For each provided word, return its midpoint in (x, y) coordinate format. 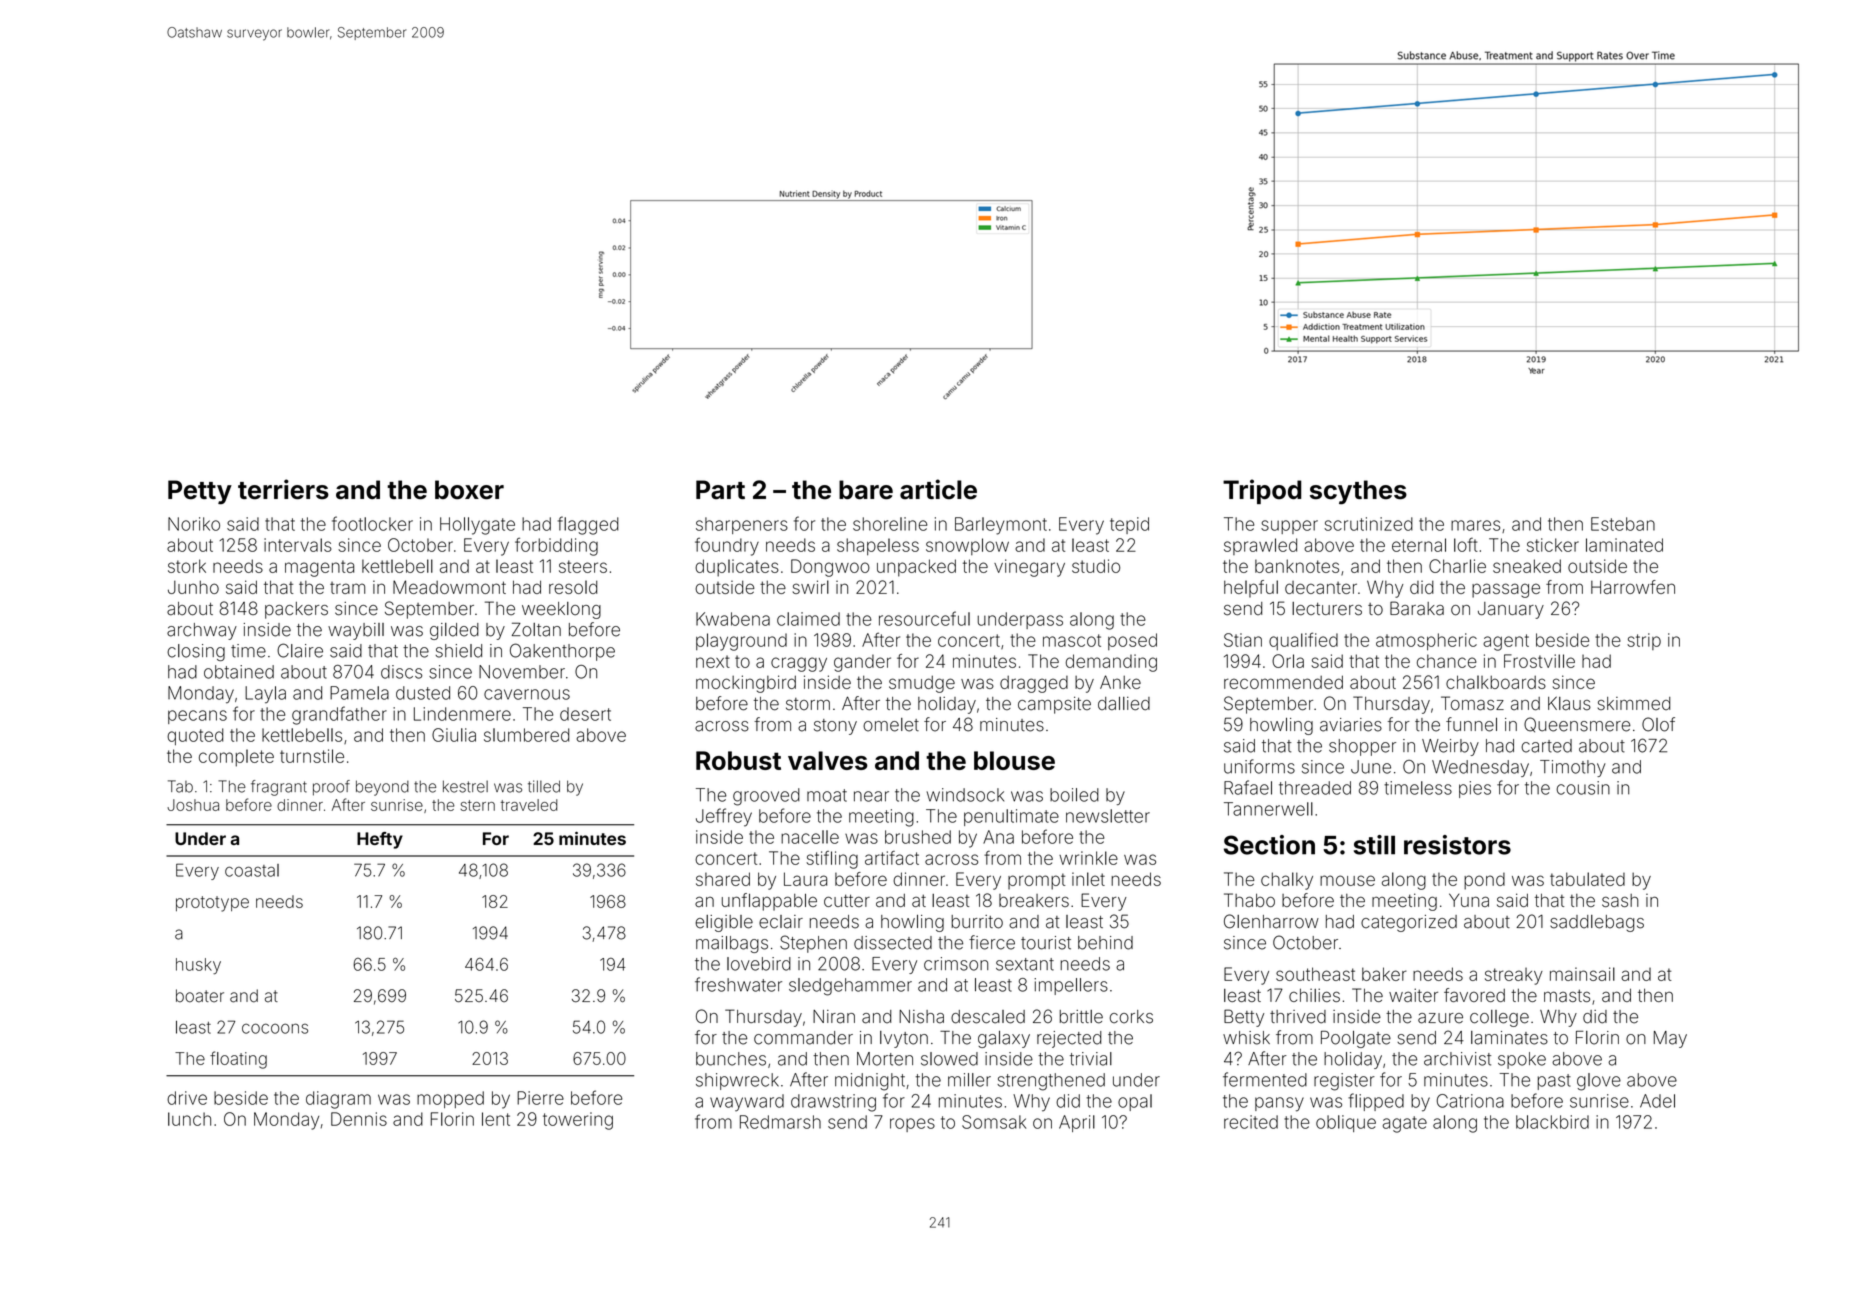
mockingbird (746, 684)
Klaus (1569, 703)
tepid (1129, 525)
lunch (189, 1119)
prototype (212, 904)
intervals (298, 545)
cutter (847, 900)
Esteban (1623, 524)
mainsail (1582, 974)
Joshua (193, 805)
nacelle (810, 837)
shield (459, 651)
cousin (1583, 788)
